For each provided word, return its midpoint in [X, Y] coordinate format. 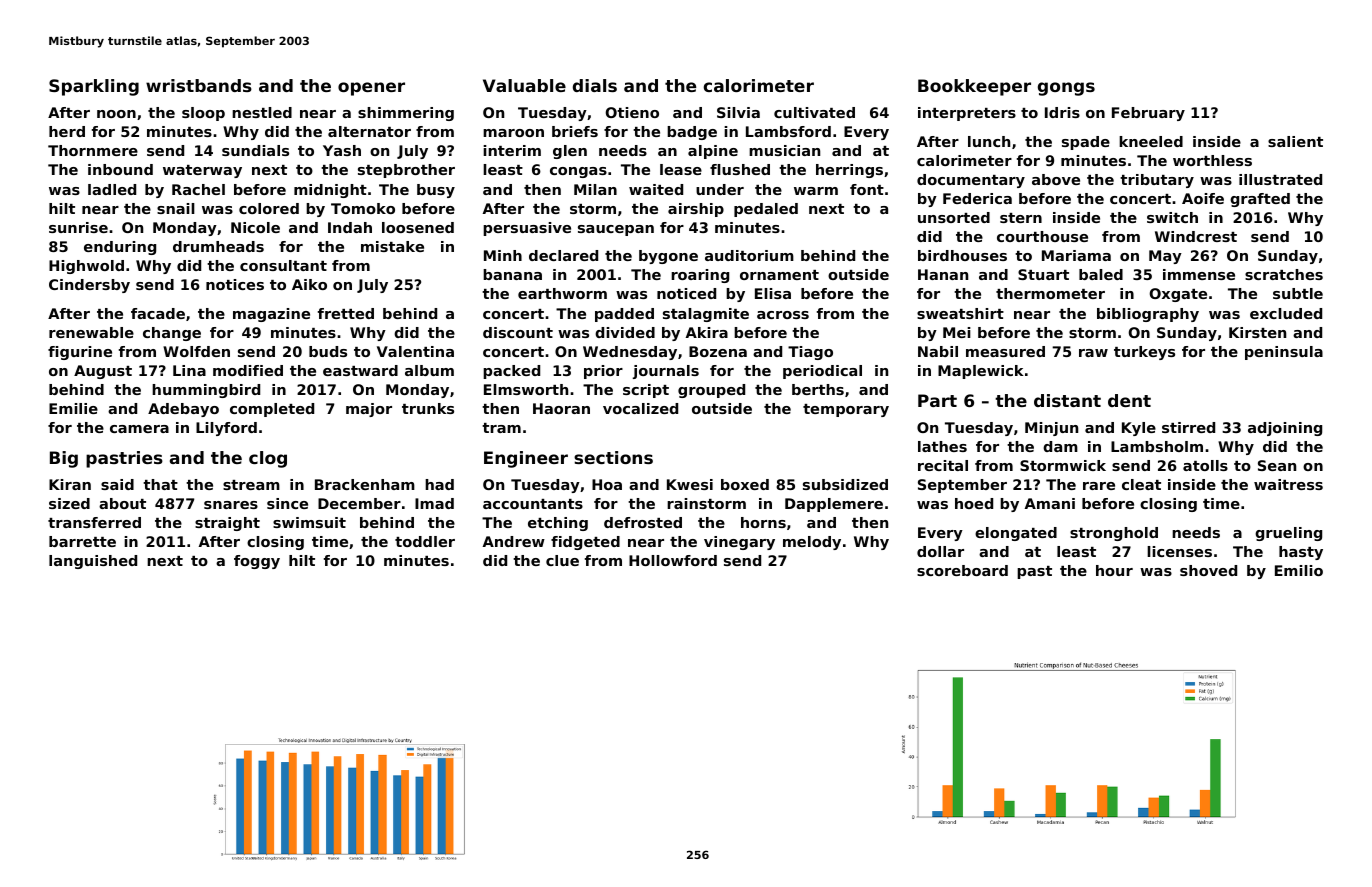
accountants [533, 504]
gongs [1066, 89]
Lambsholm [1157, 446]
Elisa [773, 293]
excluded [1286, 313]
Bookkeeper [974, 87]
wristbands [199, 85]
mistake [392, 246]
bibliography [1148, 315]
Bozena [718, 351]
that [160, 484]
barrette [82, 541]
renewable [91, 332]
